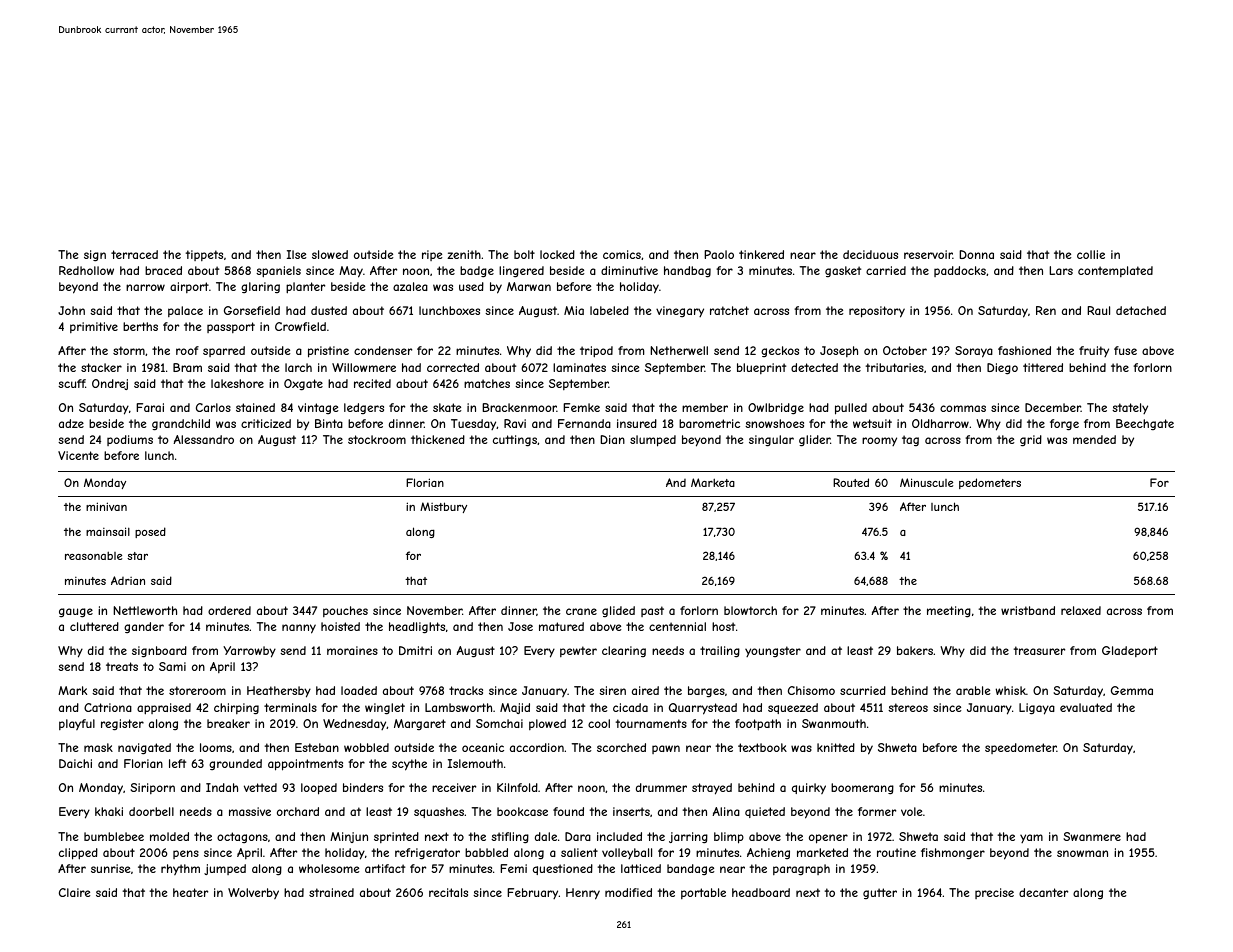 This page has height=952, width=1233. Describe the element at coordinates (1061, 270) in the page. I see `Lars` at that location.
